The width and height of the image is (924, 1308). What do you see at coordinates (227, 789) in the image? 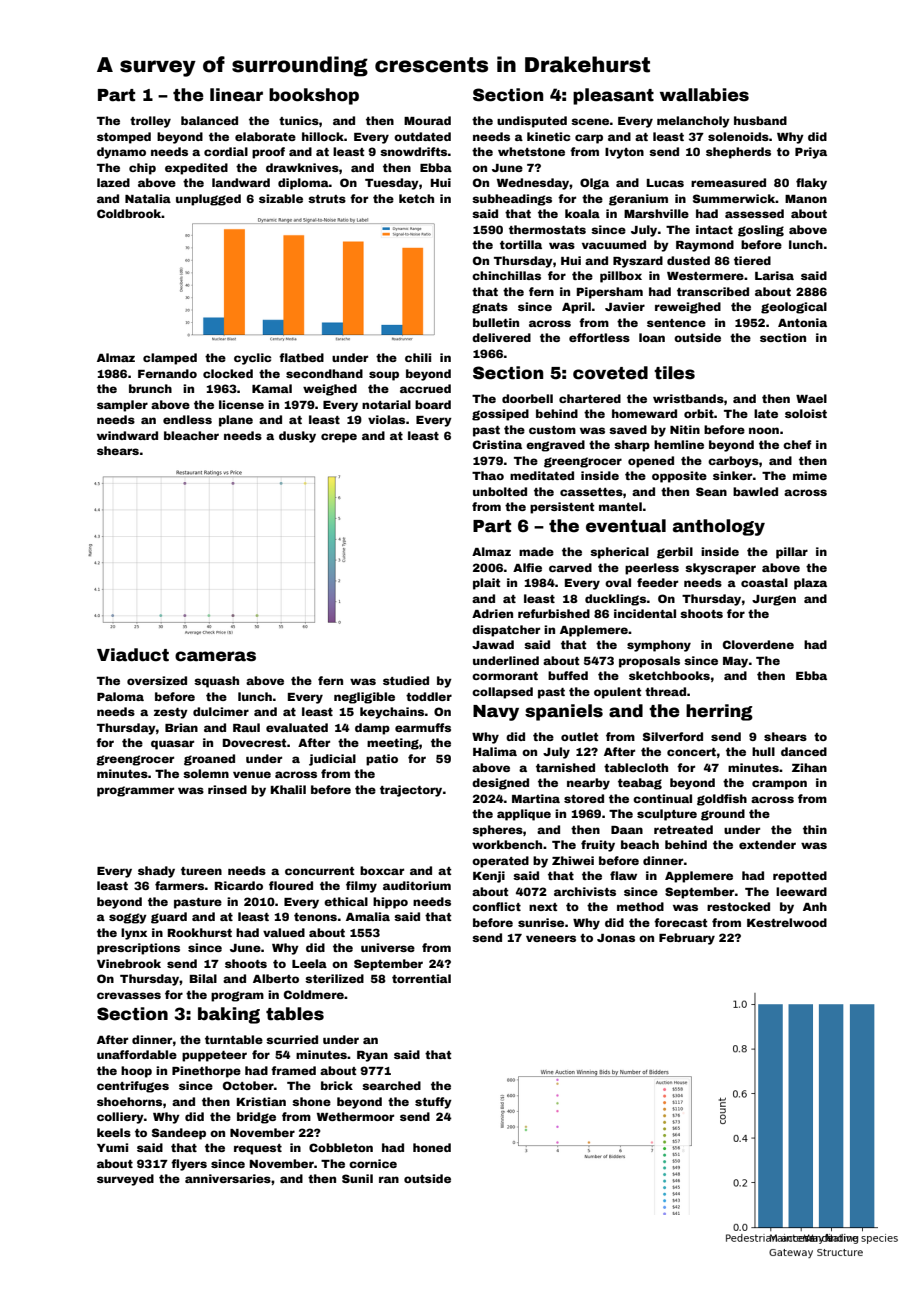
I see `rinsed` at bounding box center [227, 789].
